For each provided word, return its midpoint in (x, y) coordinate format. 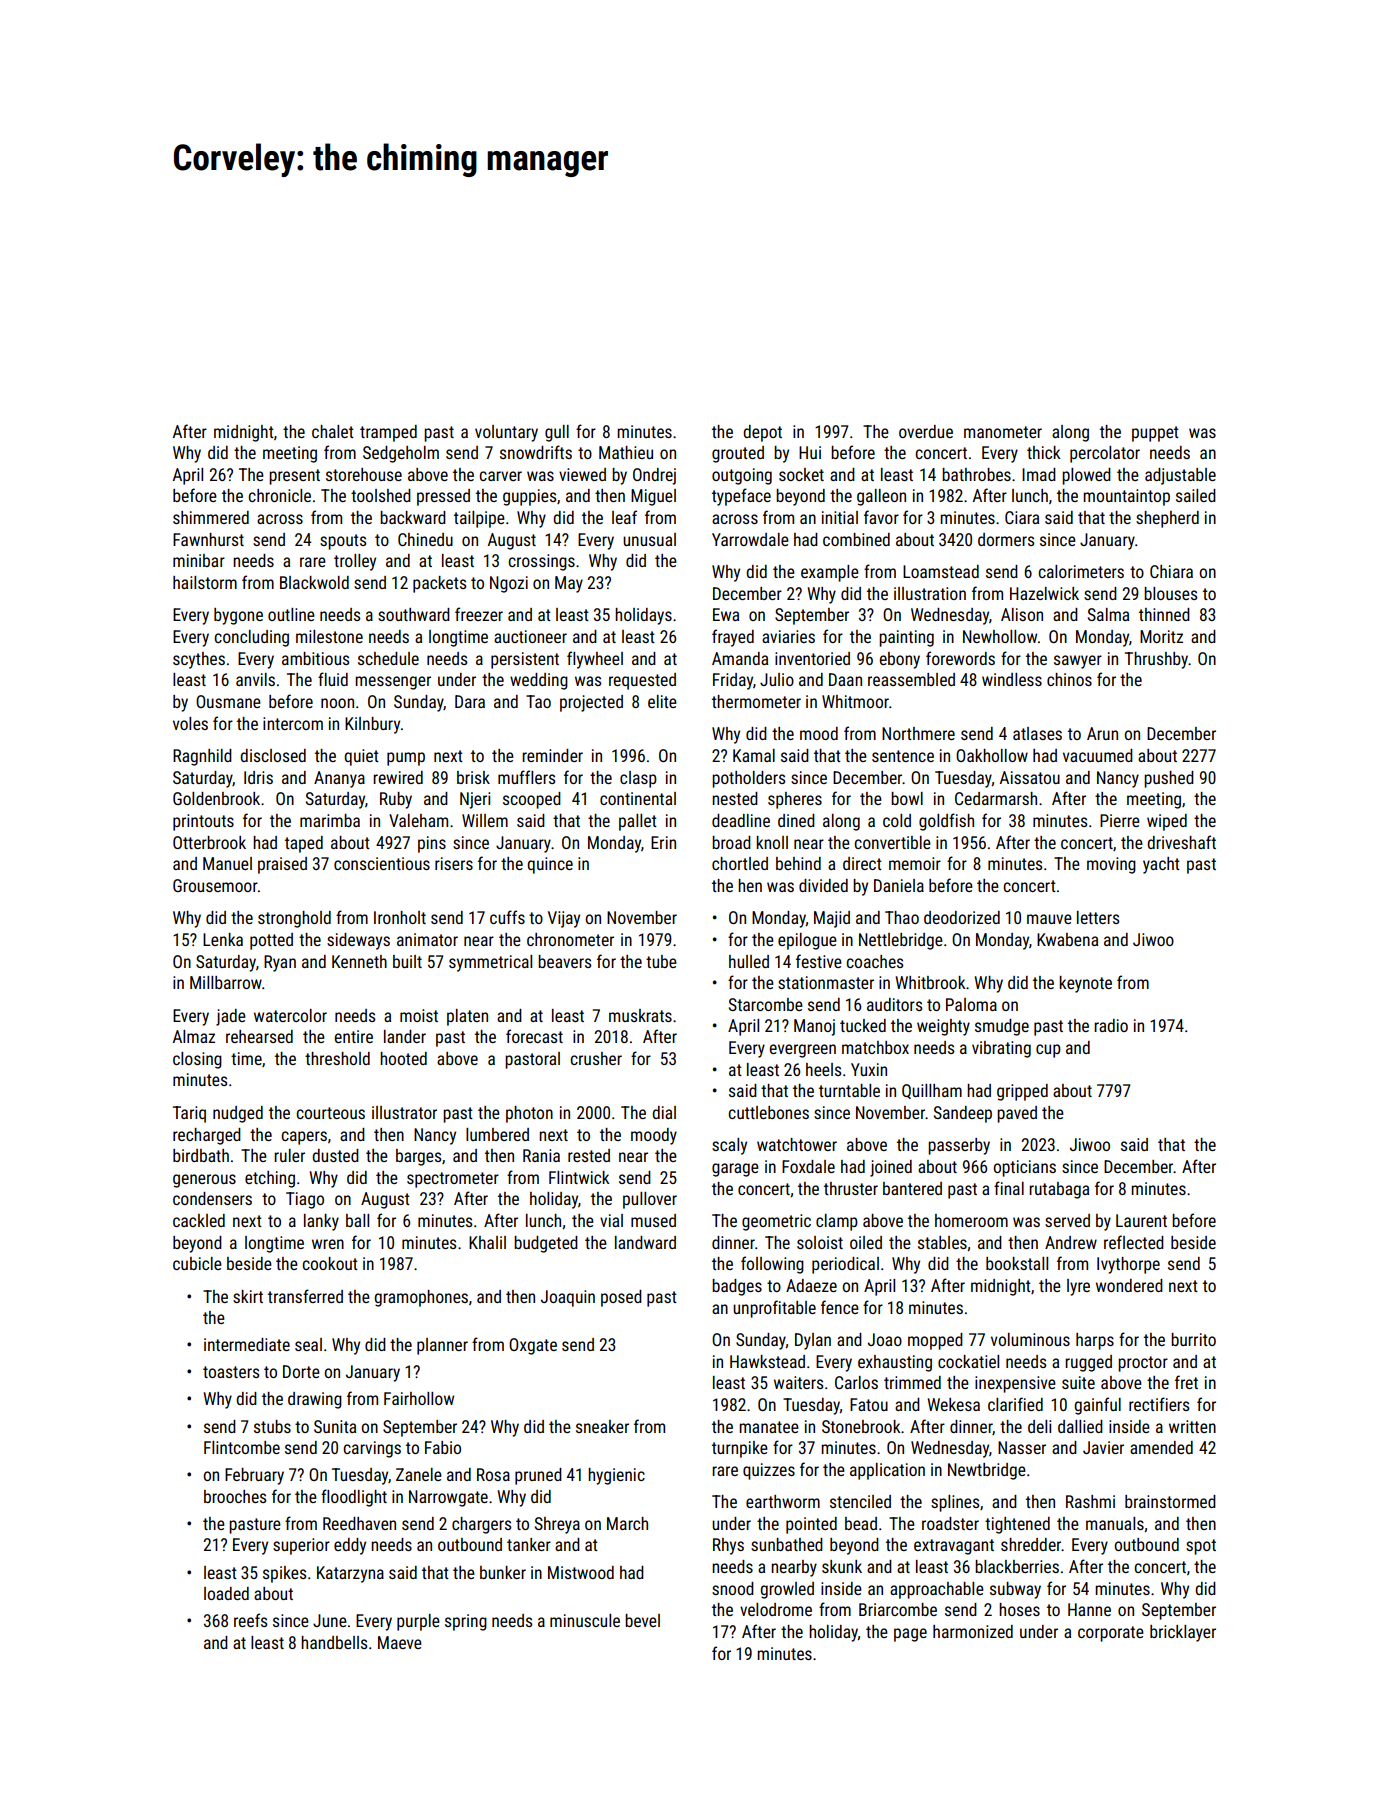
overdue (926, 431)
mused (653, 1220)
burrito (1193, 1339)
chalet (333, 431)
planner (442, 1346)
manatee (769, 1427)
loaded (226, 1593)
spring (466, 1622)
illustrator (404, 1112)
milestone (329, 636)
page (910, 1635)
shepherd (1167, 519)
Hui (810, 452)
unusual (649, 539)
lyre (1078, 1287)
